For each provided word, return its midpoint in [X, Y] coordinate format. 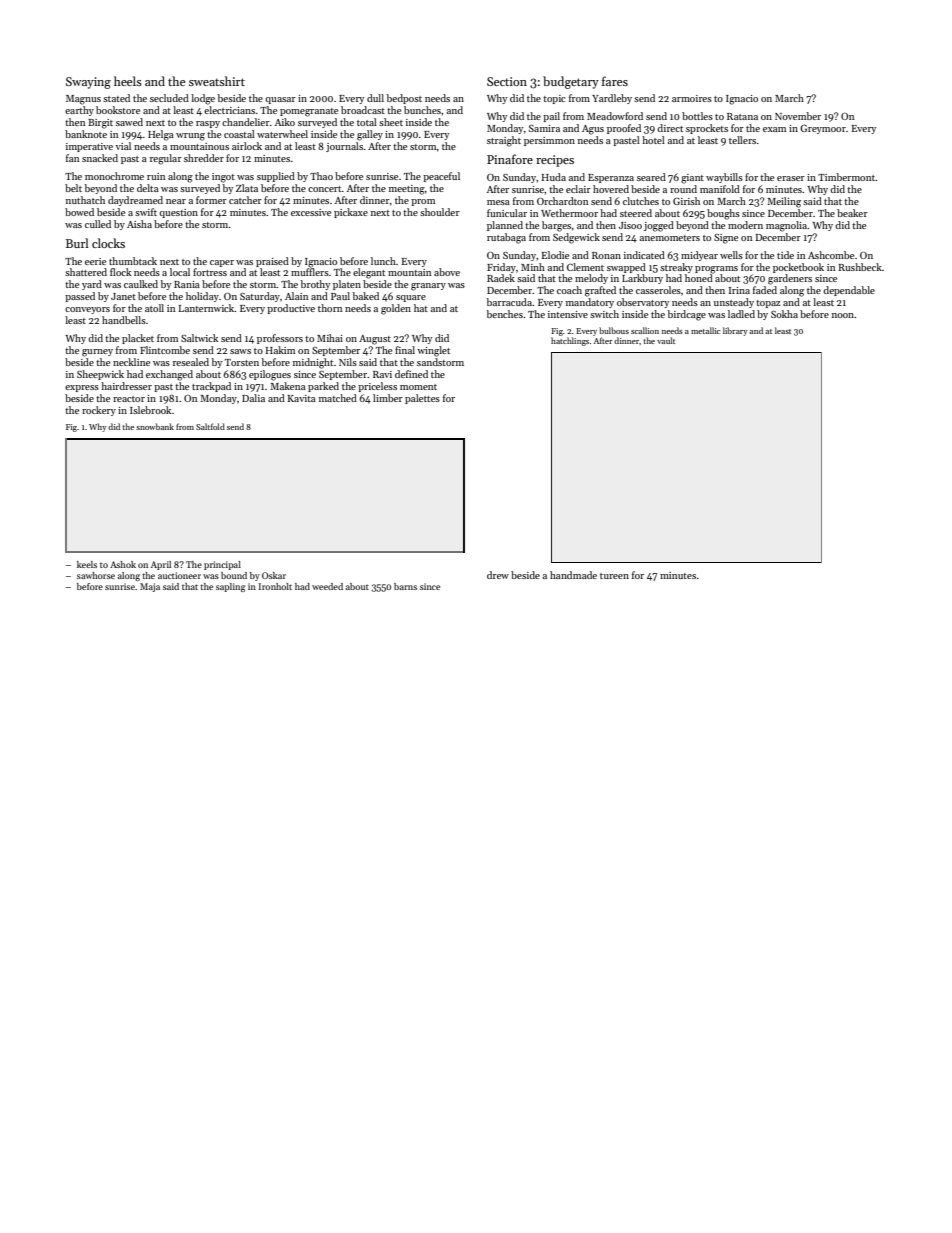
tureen [614, 576]
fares [615, 81]
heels [128, 81]
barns [405, 586]
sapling [230, 587]
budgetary [571, 82]
